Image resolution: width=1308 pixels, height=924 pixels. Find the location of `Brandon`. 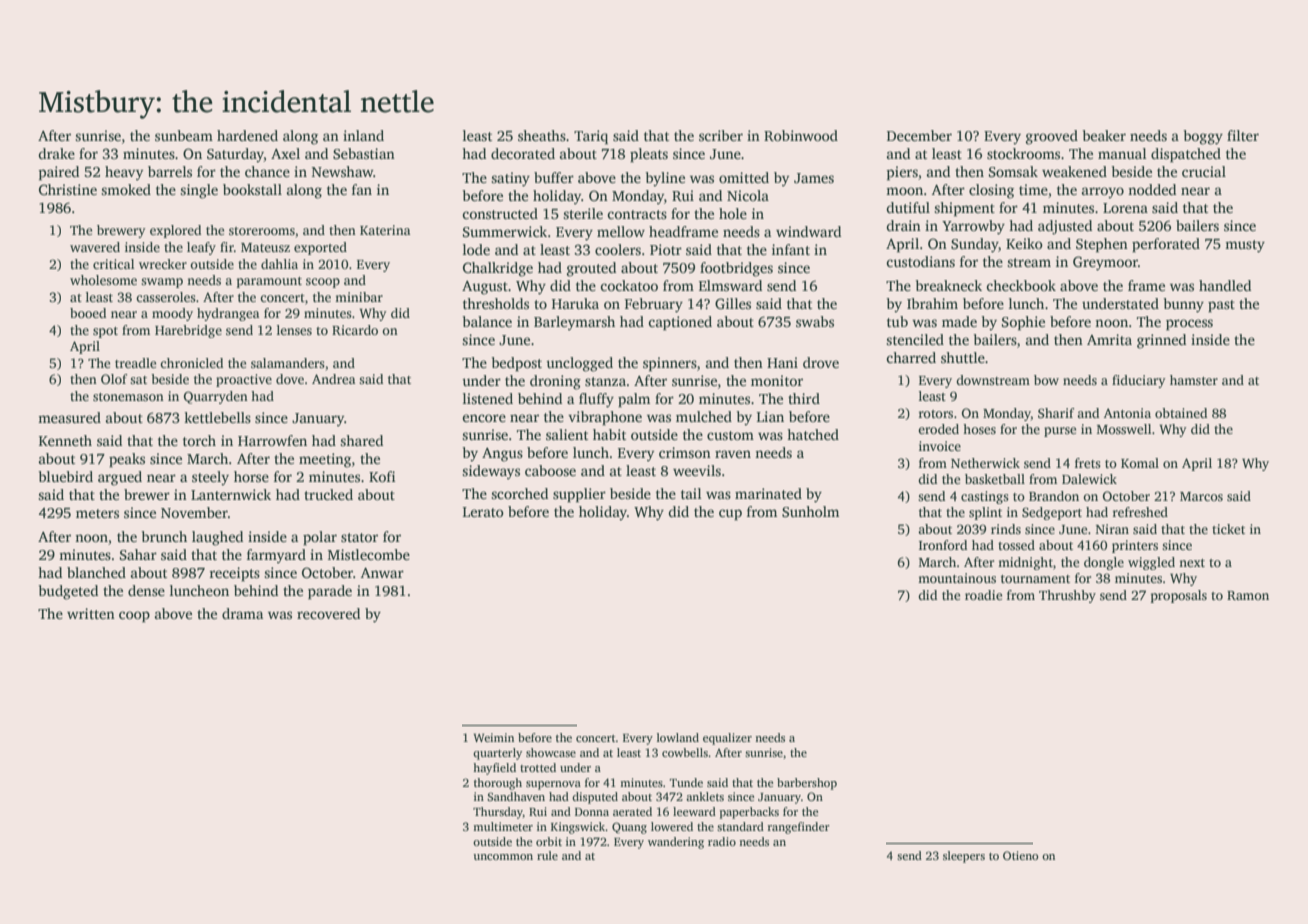

Brandon is located at coordinates (1054, 496).
